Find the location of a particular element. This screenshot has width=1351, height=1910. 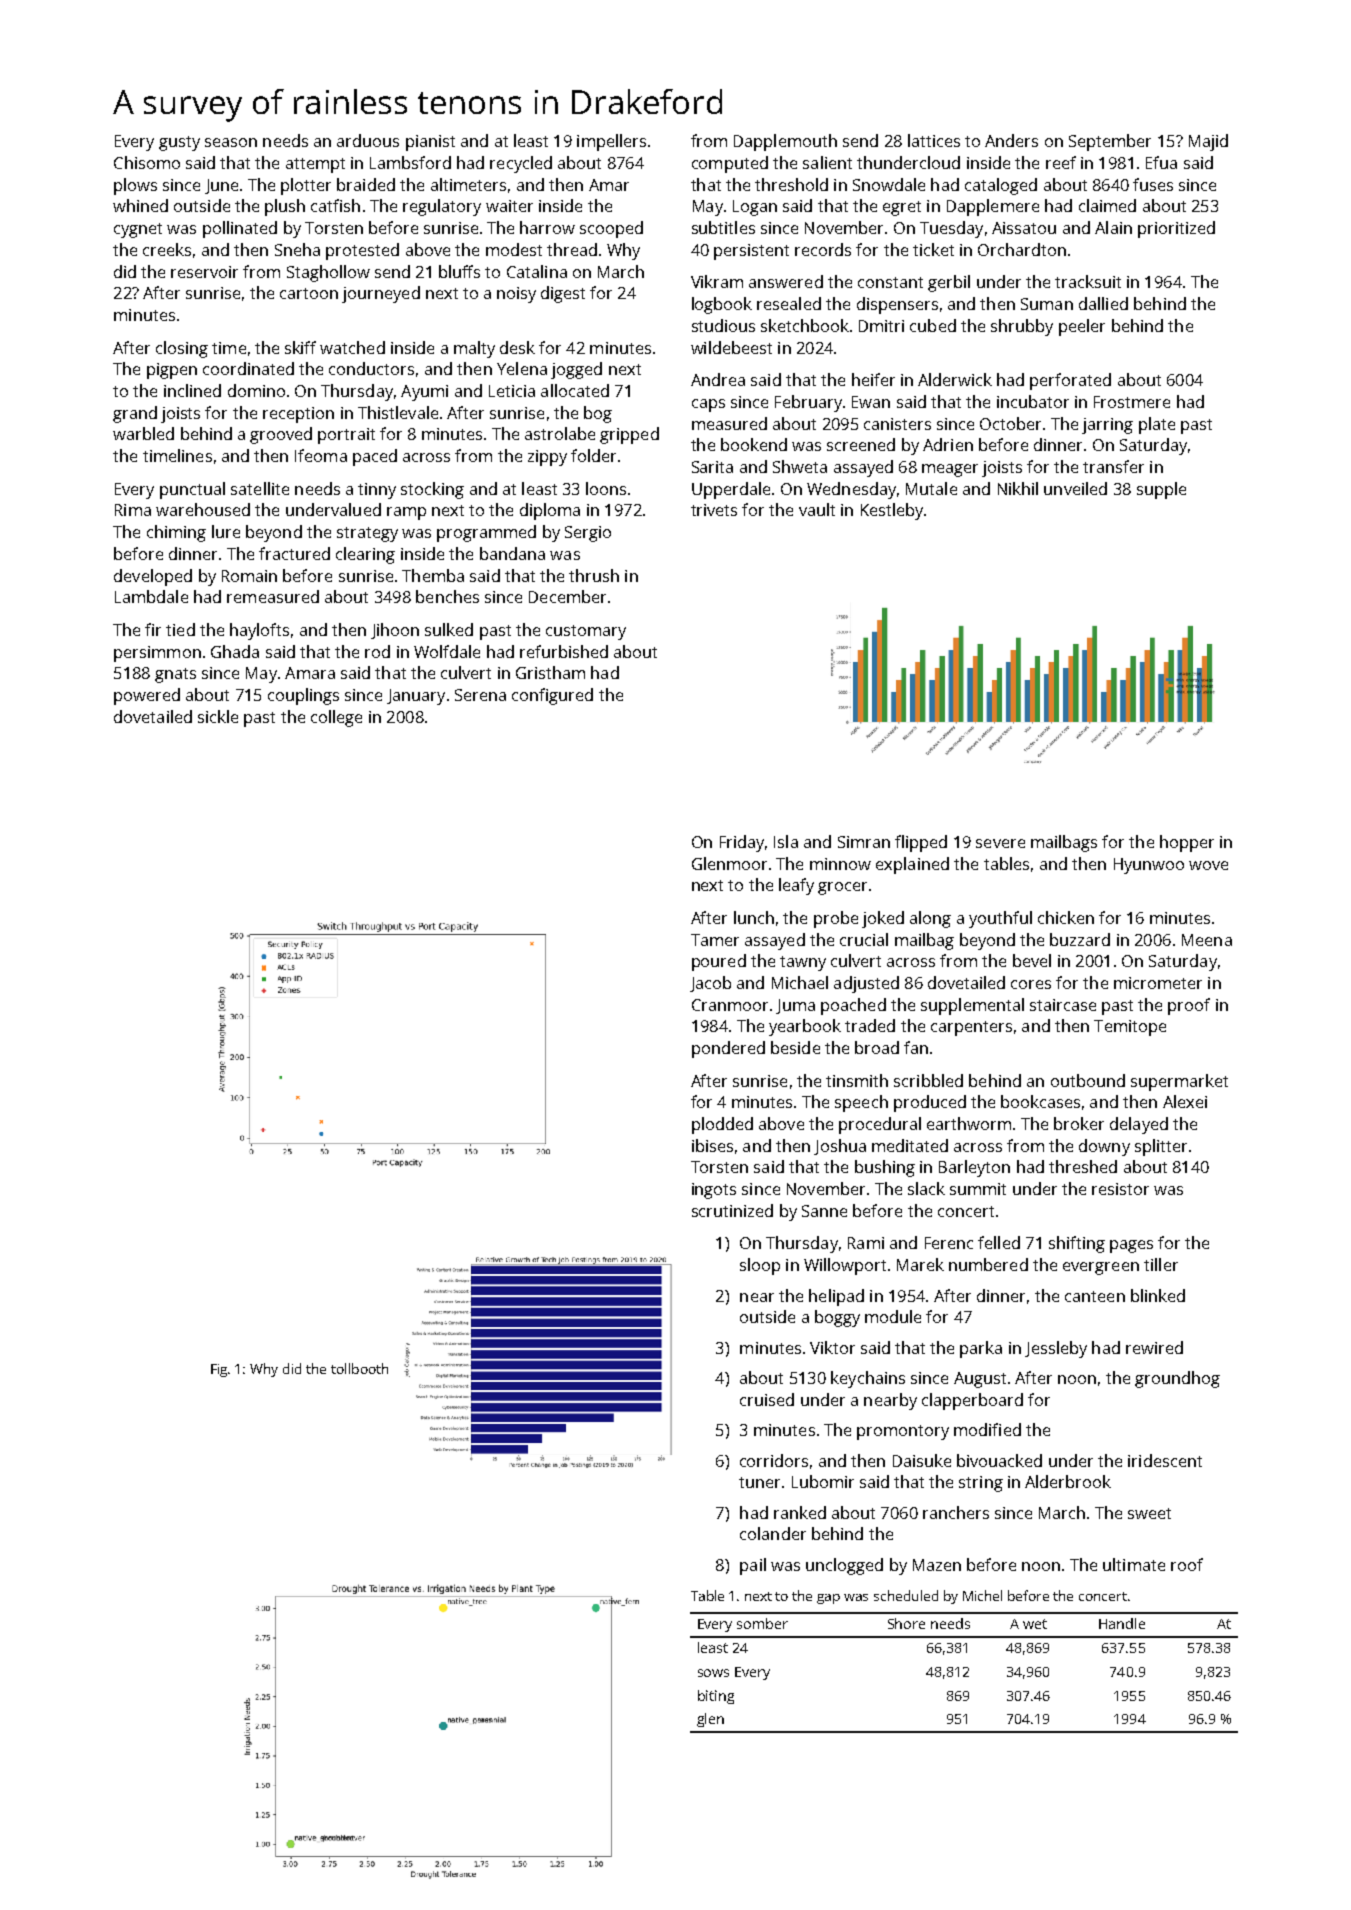

pianist is located at coordinates (430, 143).
